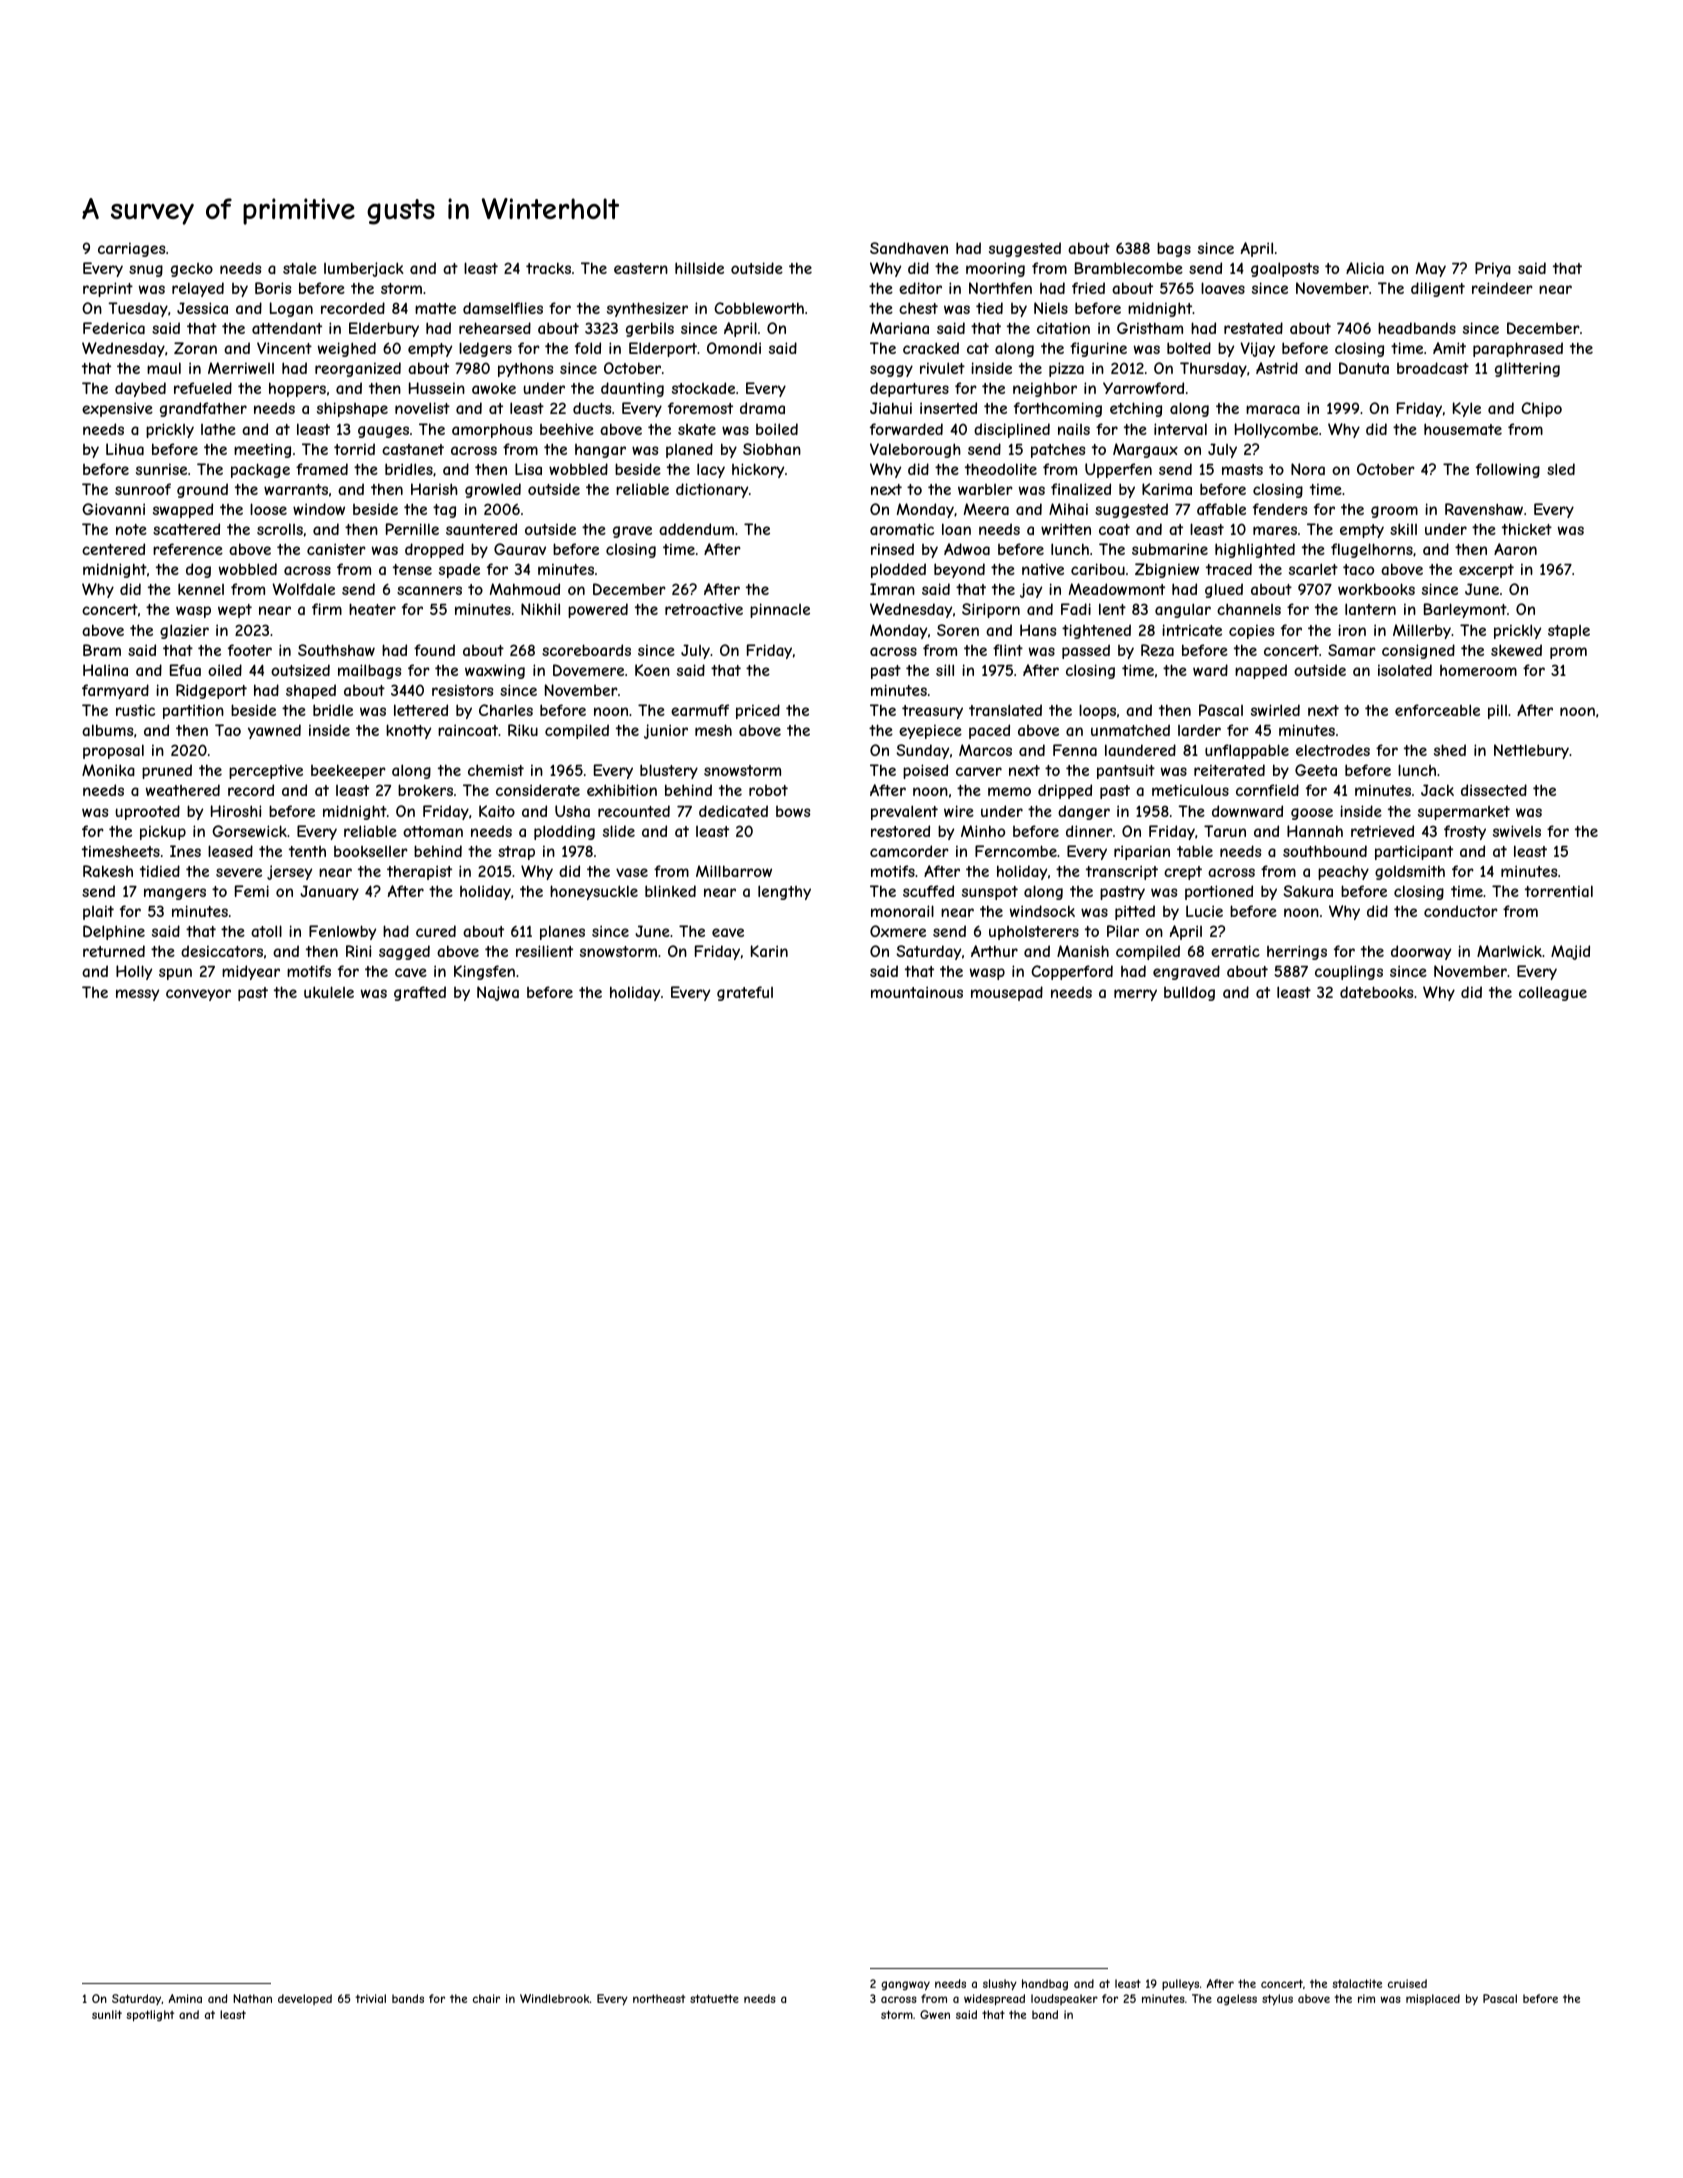 The height and width of the screenshot is (2178, 1683). What do you see at coordinates (138, 309) in the screenshot?
I see `Tuesday` at bounding box center [138, 309].
